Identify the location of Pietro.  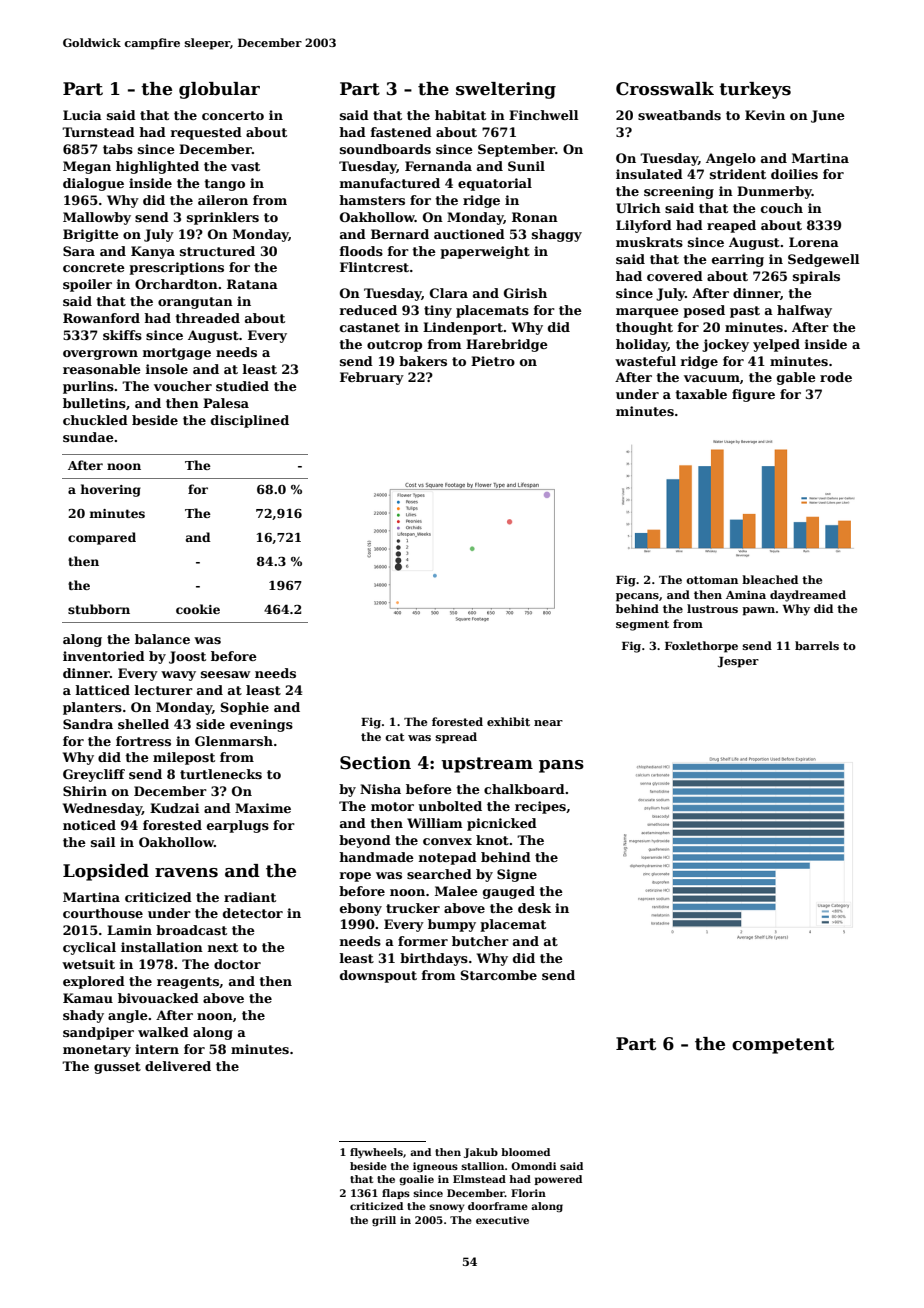
(493, 361).
